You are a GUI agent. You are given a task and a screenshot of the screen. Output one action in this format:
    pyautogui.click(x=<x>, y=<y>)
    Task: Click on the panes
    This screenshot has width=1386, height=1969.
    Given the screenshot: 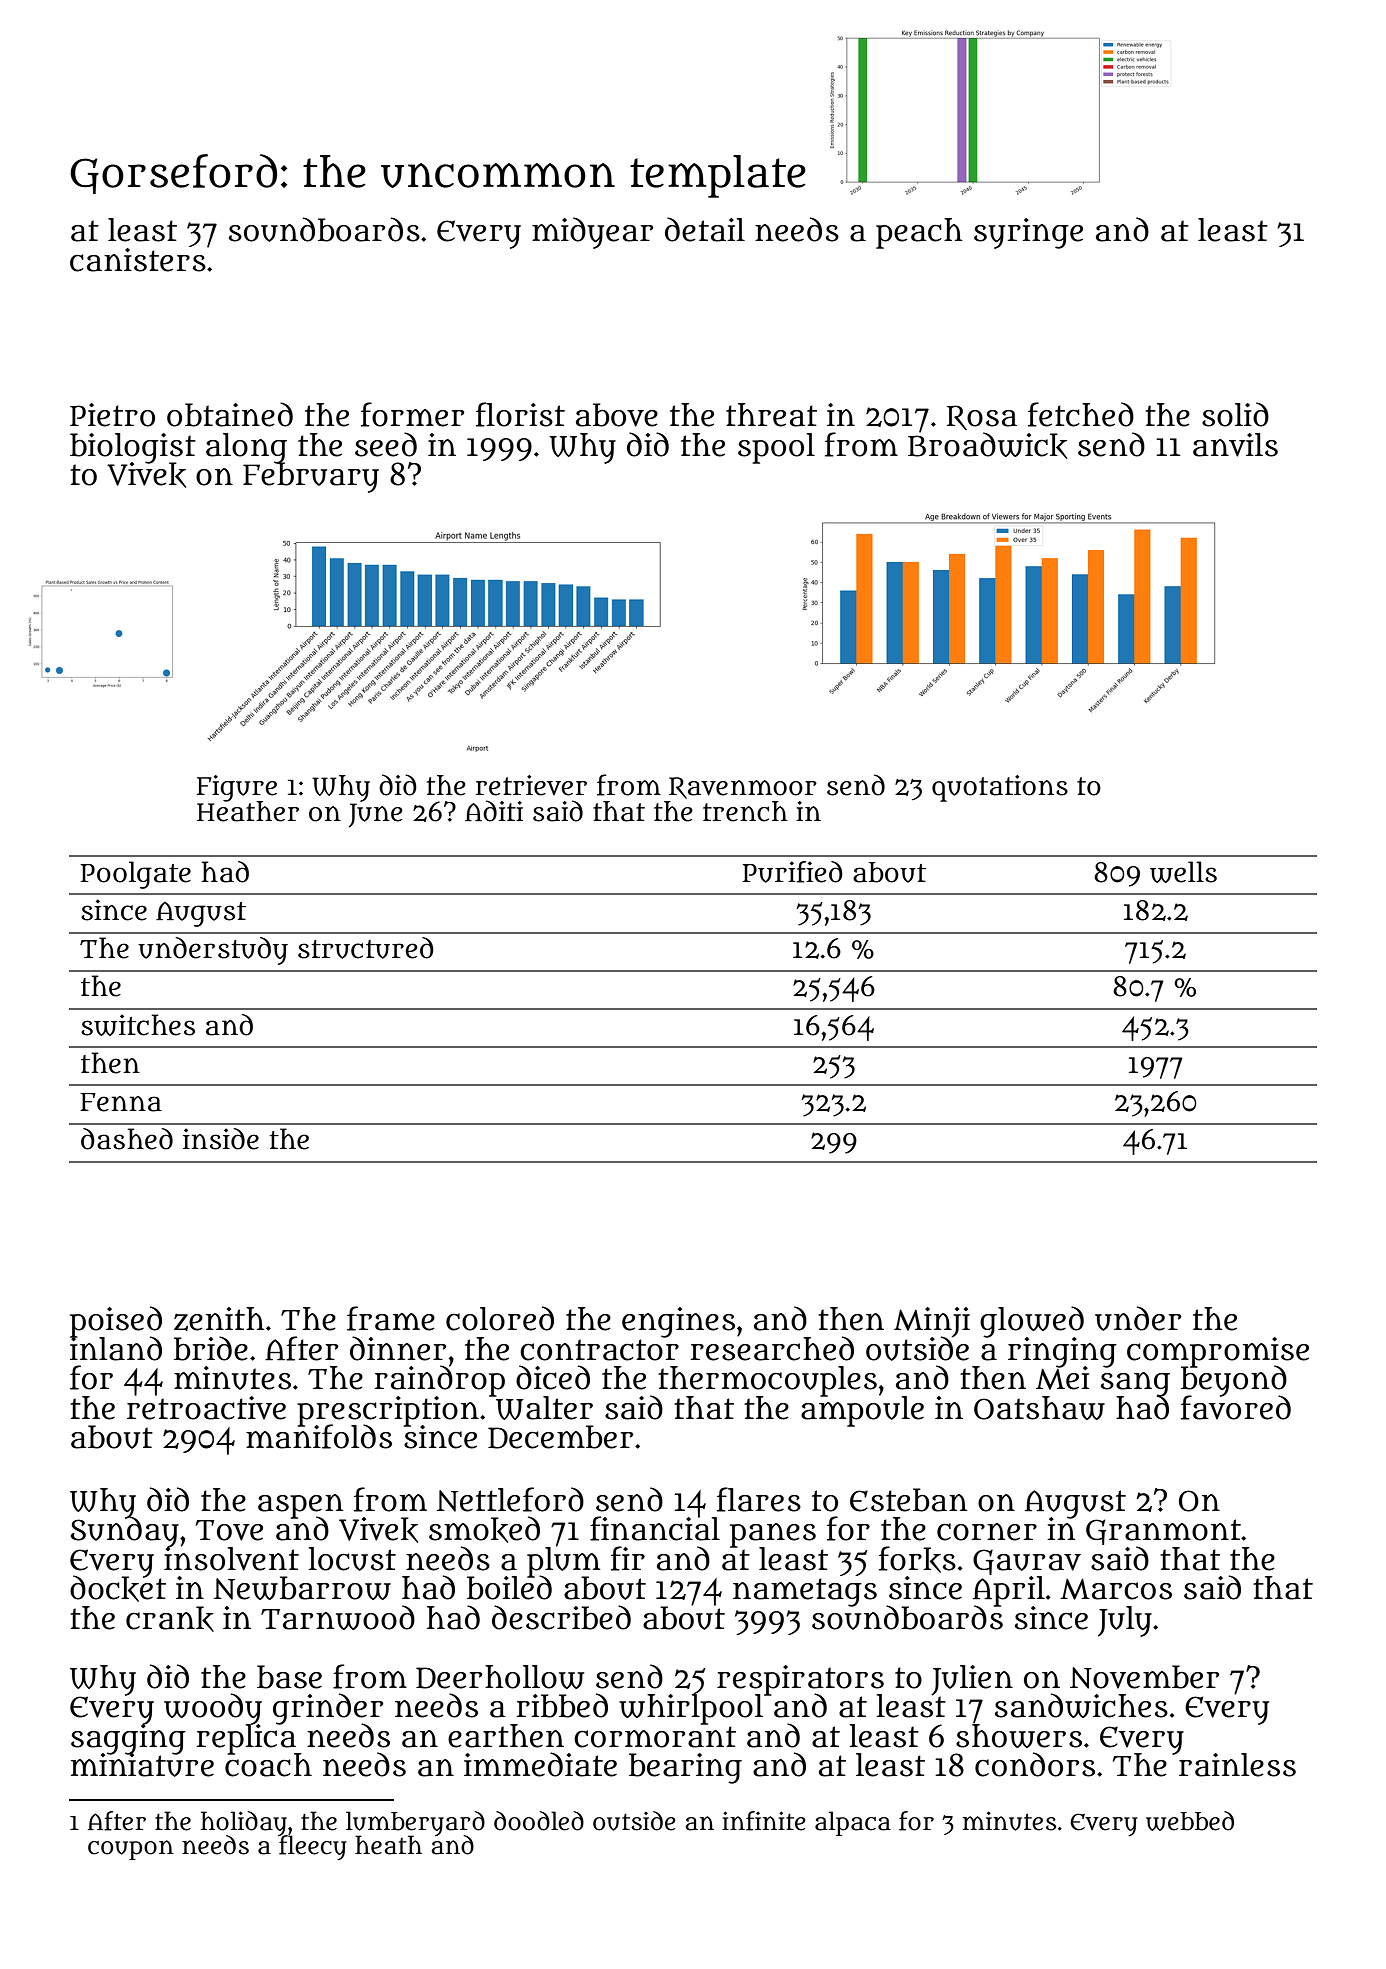 What is the action you would take?
    pyautogui.click(x=773, y=1535)
